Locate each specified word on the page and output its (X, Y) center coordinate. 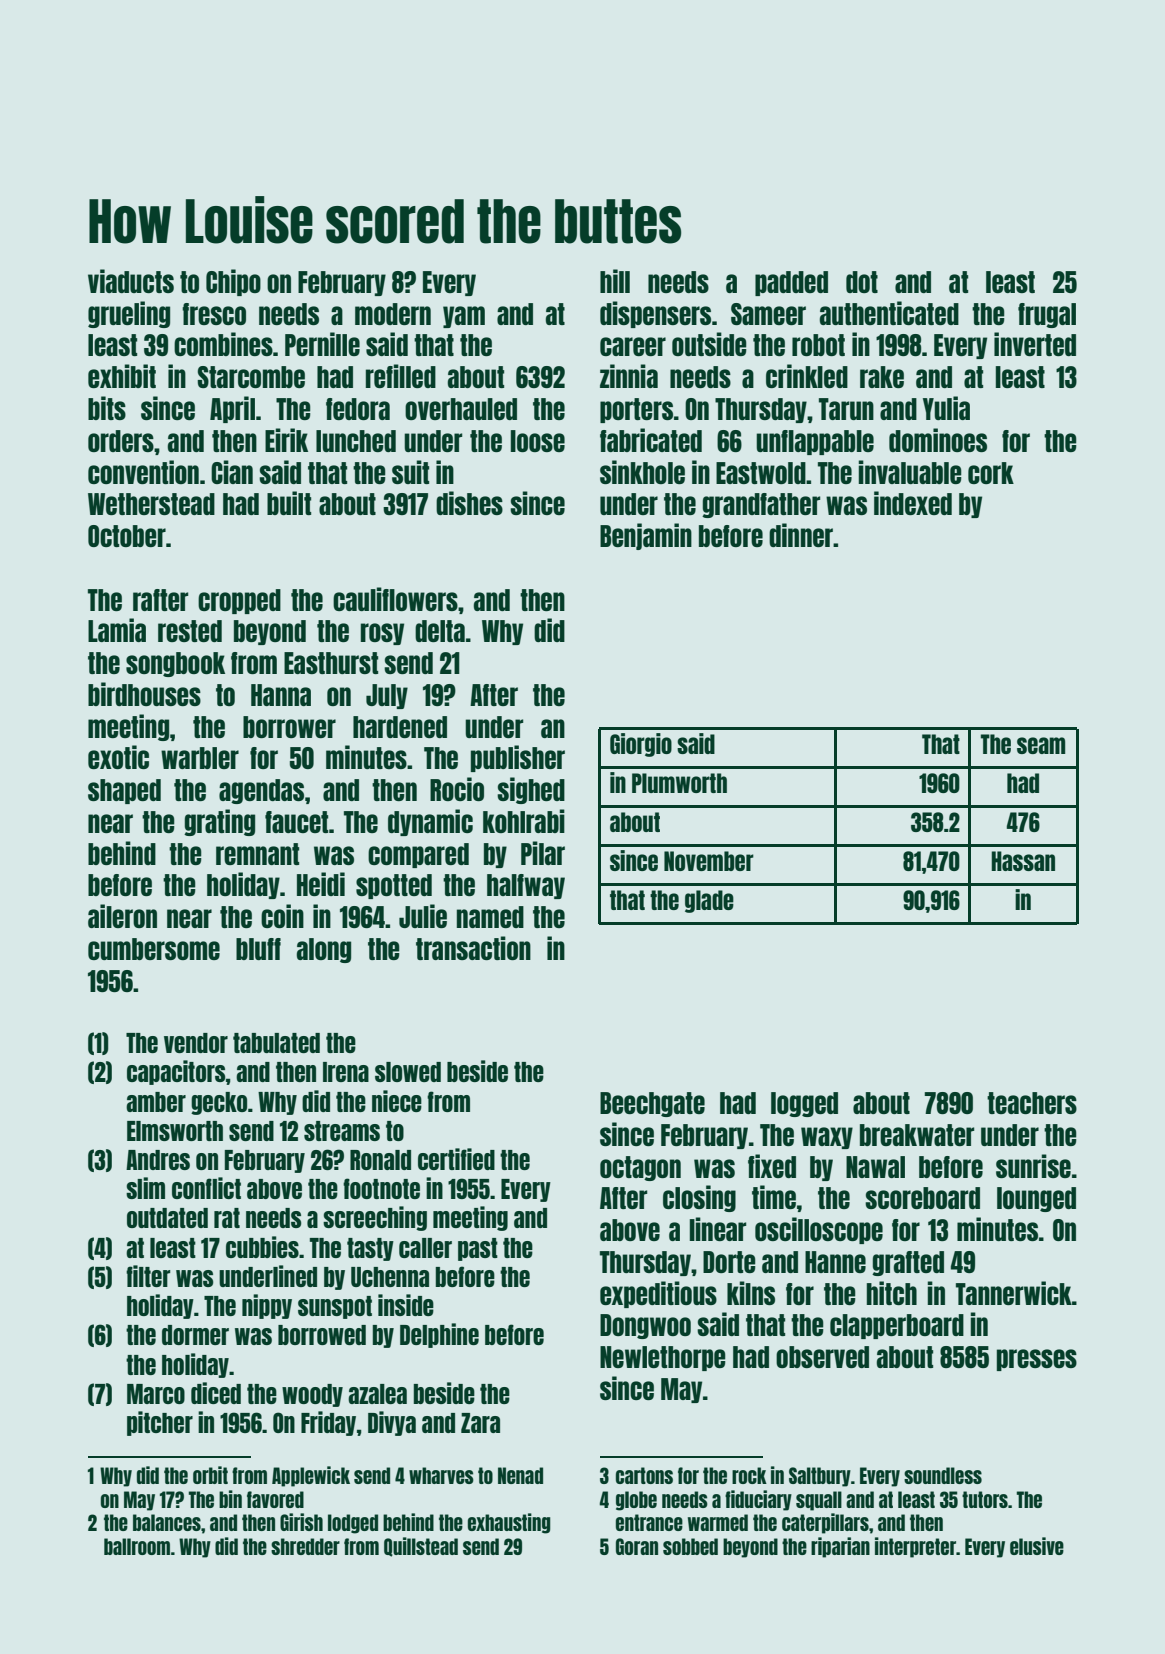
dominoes (938, 440)
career (633, 346)
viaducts (131, 281)
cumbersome (154, 949)
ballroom (137, 1546)
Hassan (1023, 861)
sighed (531, 790)
